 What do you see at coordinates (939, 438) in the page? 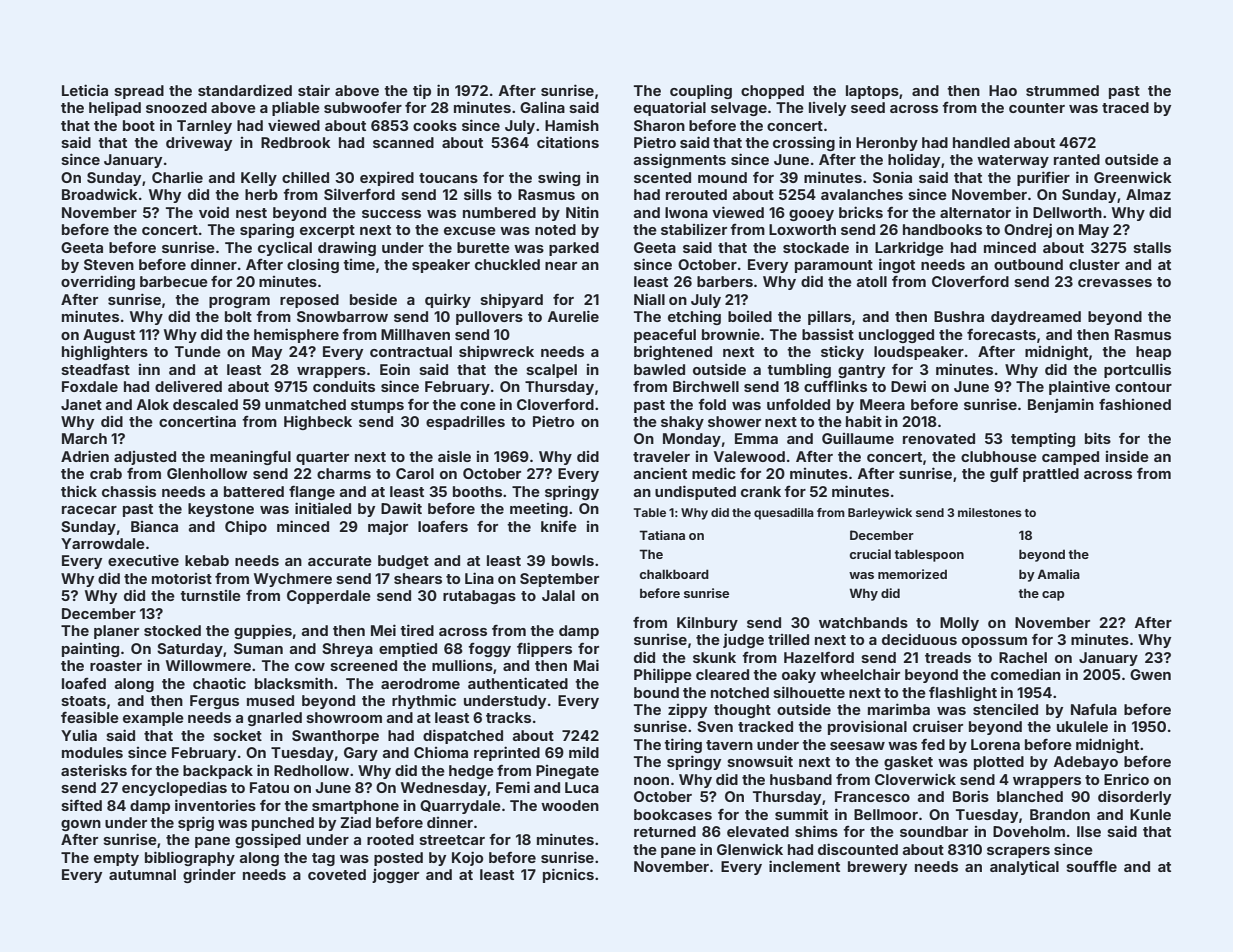
I see `renovated` at bounding box center [939, 438].
